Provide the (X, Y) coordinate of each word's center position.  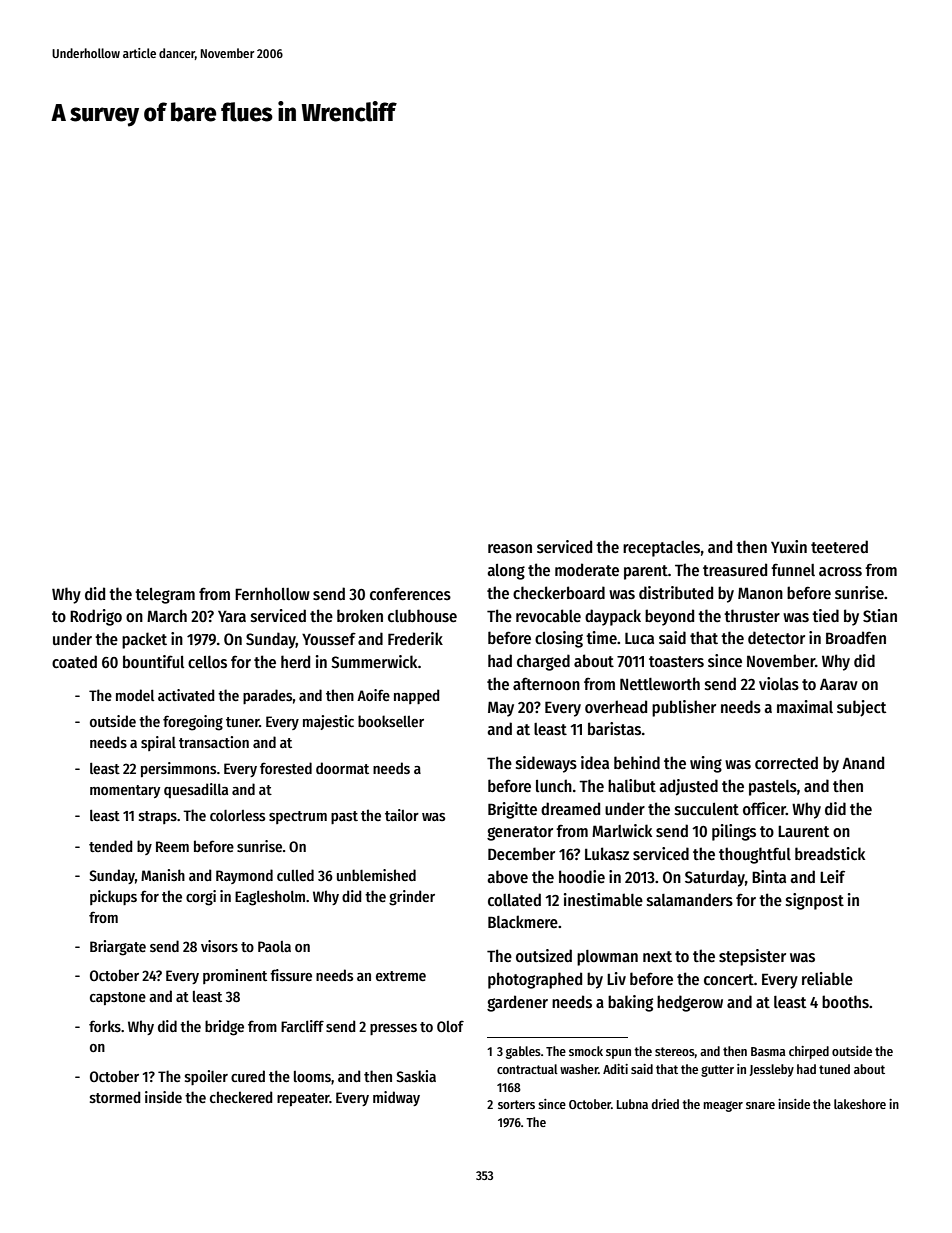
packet (144, 640)
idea (595, 762)
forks (105, 1026)
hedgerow (690, 1003)
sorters (516, 1104)
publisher (684, 708)
